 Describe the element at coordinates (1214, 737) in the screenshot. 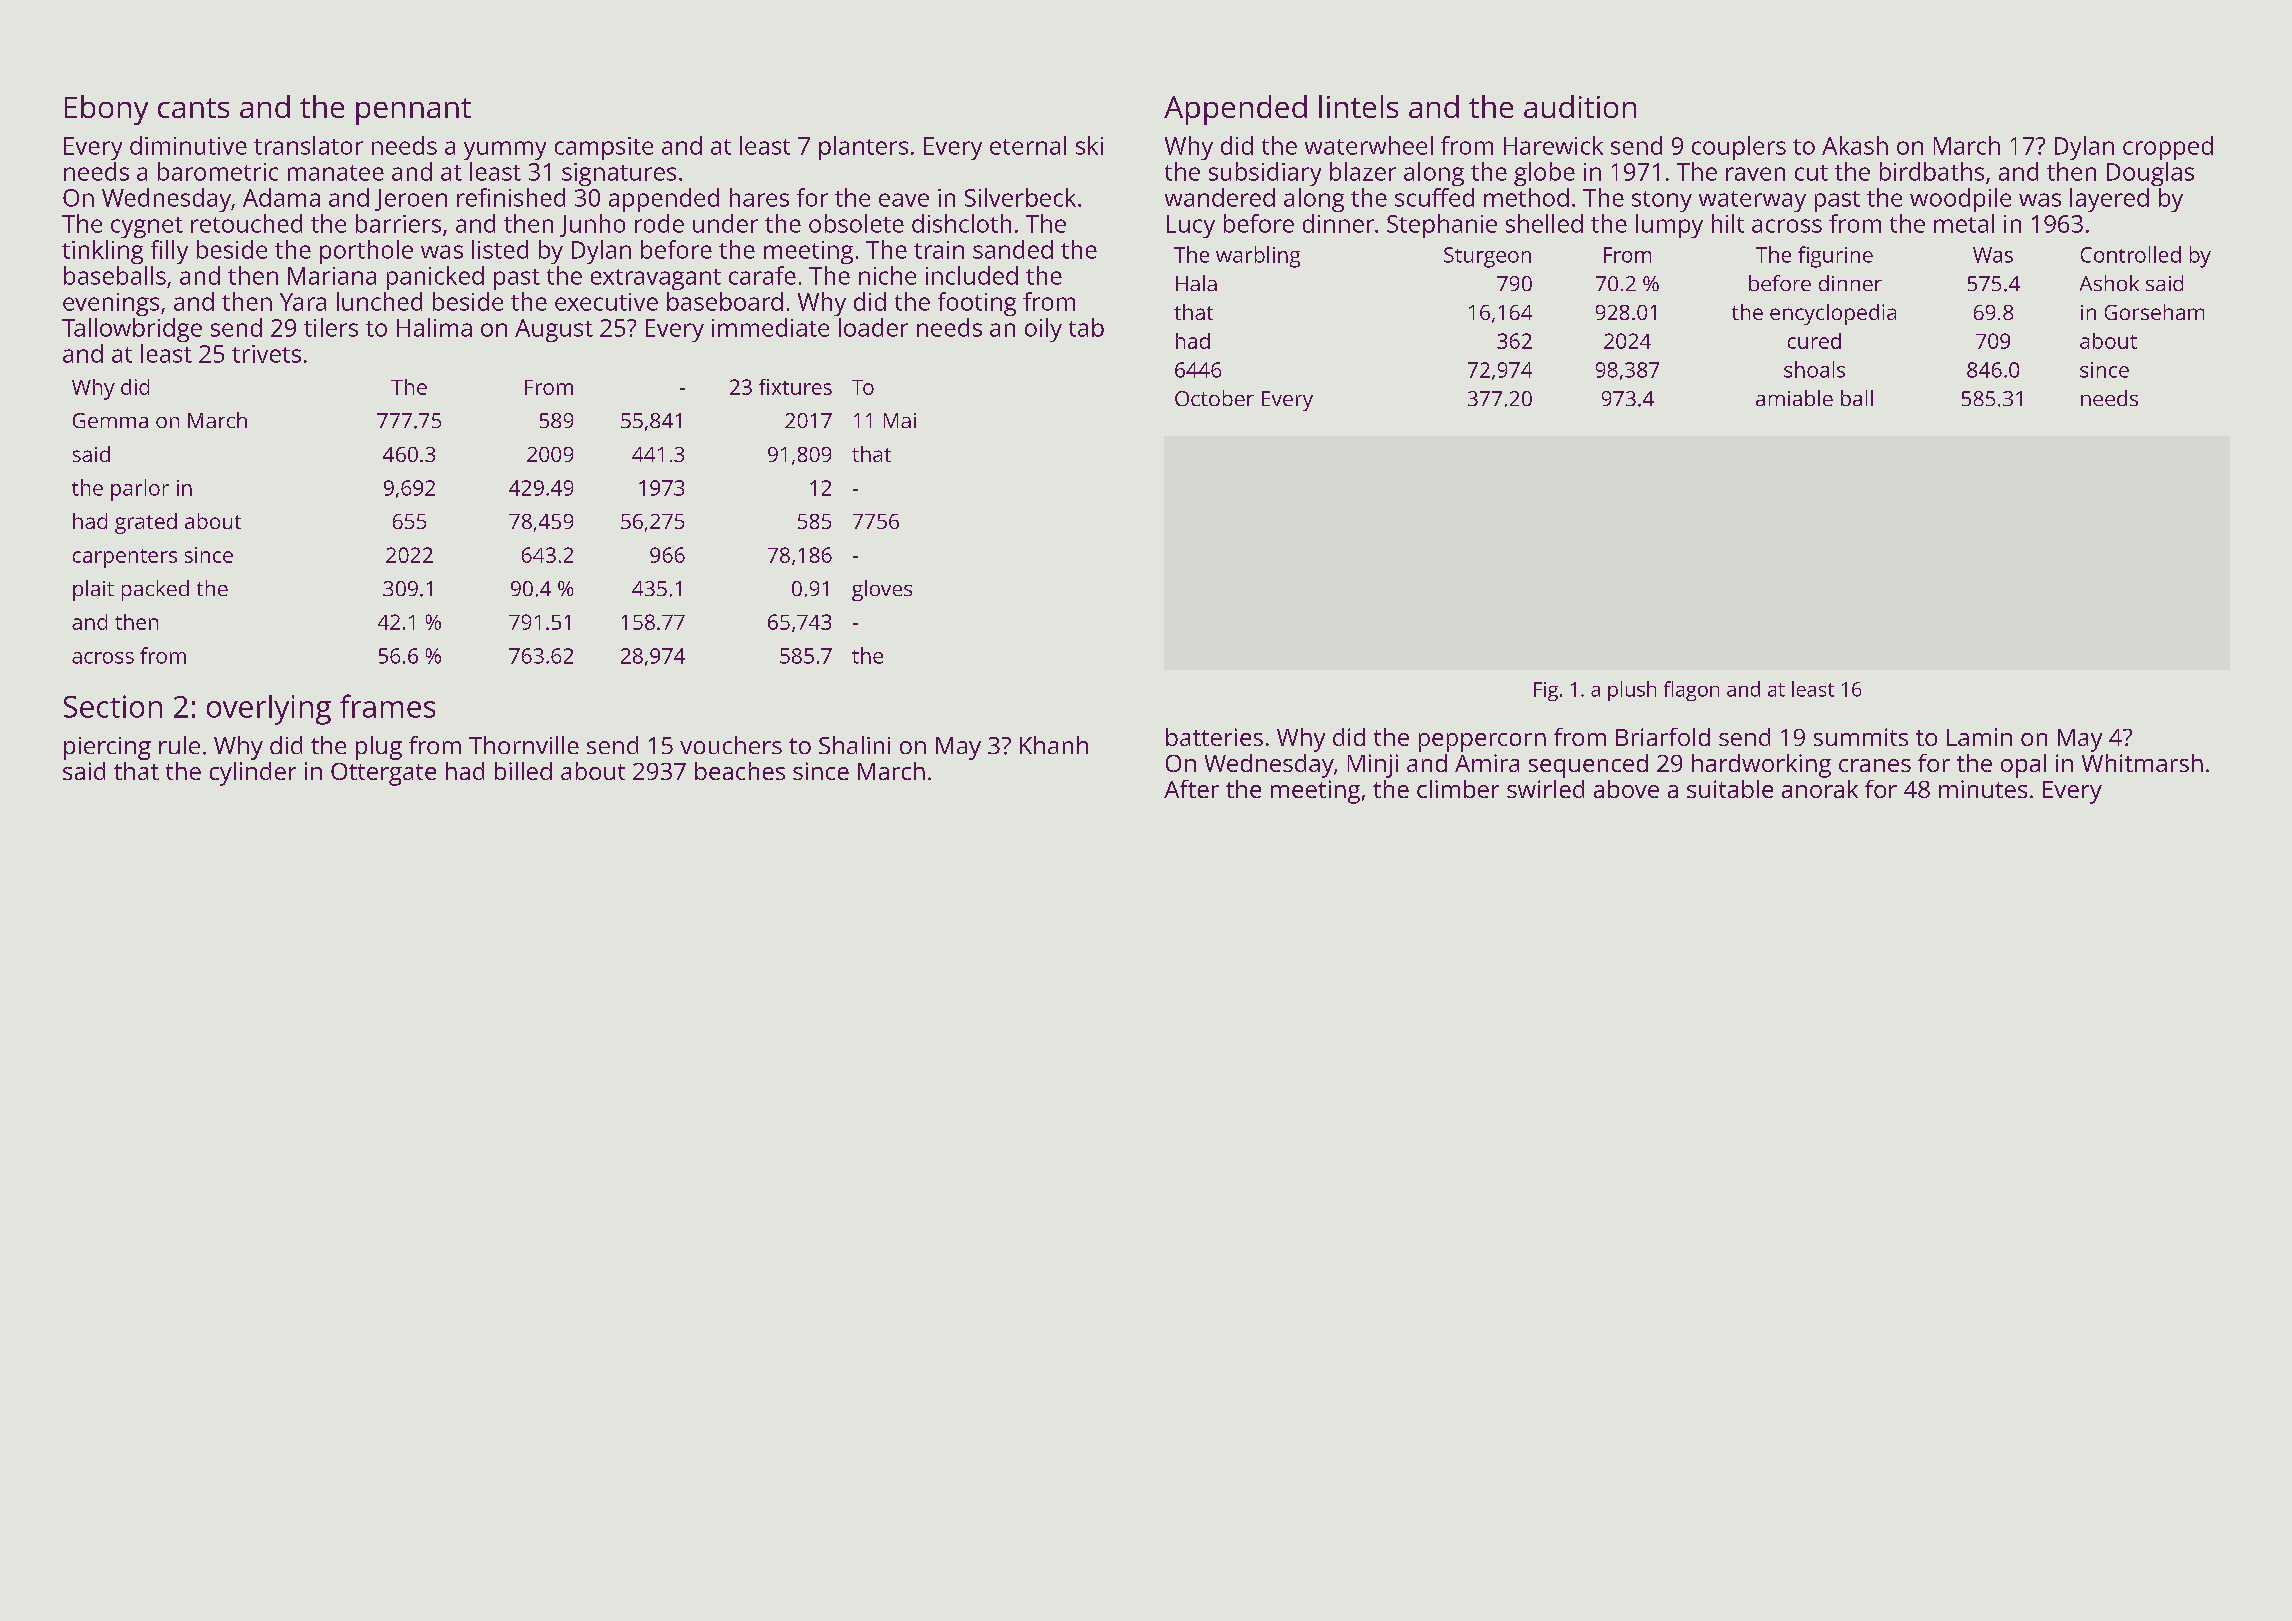

I see `batteries` at that location.
